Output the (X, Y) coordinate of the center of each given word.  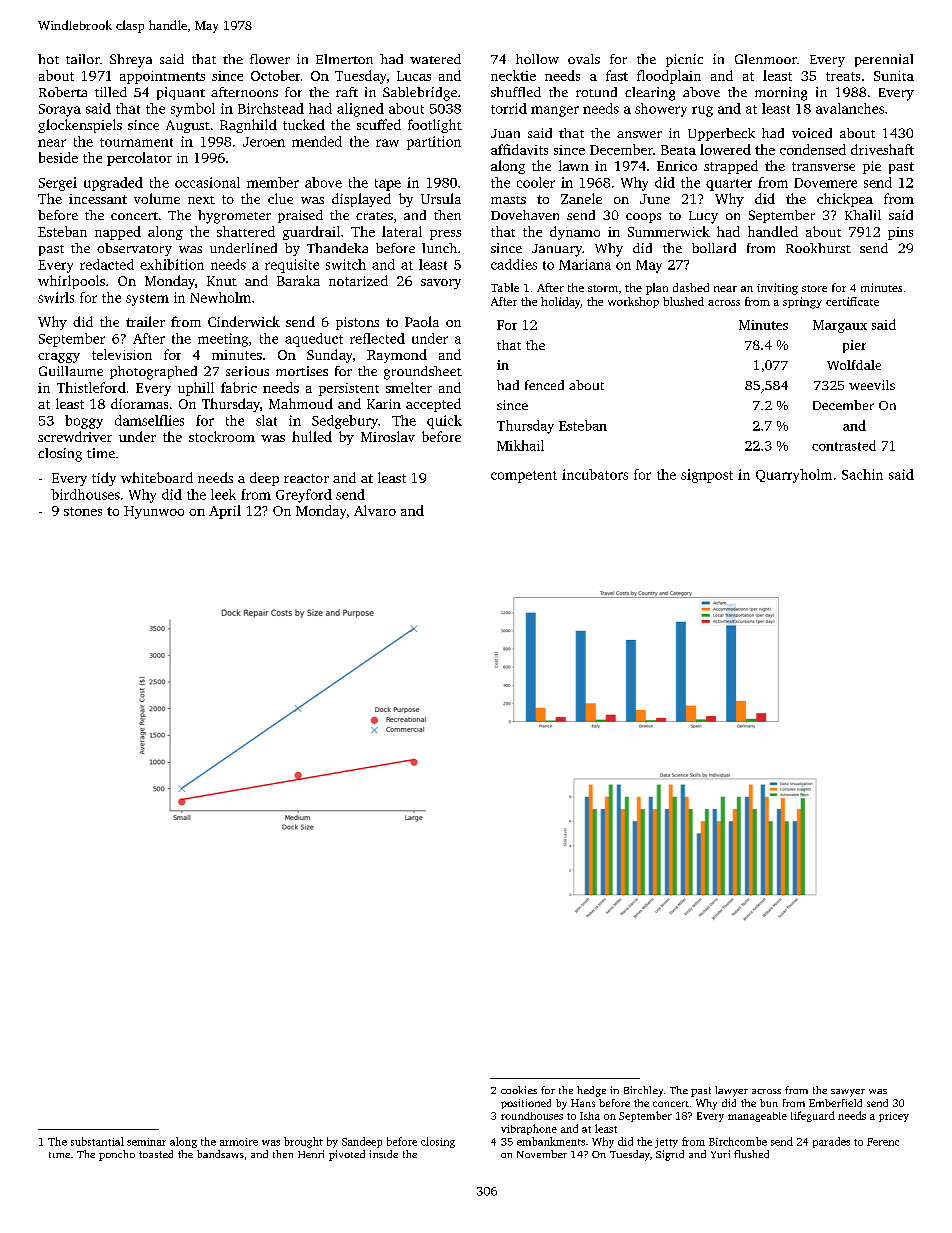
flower (270, 59)
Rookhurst (818, 248)
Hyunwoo (154, 512)
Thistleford (91, 387)
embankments (551, 1141)
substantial (97, 1141)
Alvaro (375, 510)
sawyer (848, 1093)
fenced (544, 385)
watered (435, 59)
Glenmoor (766, 59)
